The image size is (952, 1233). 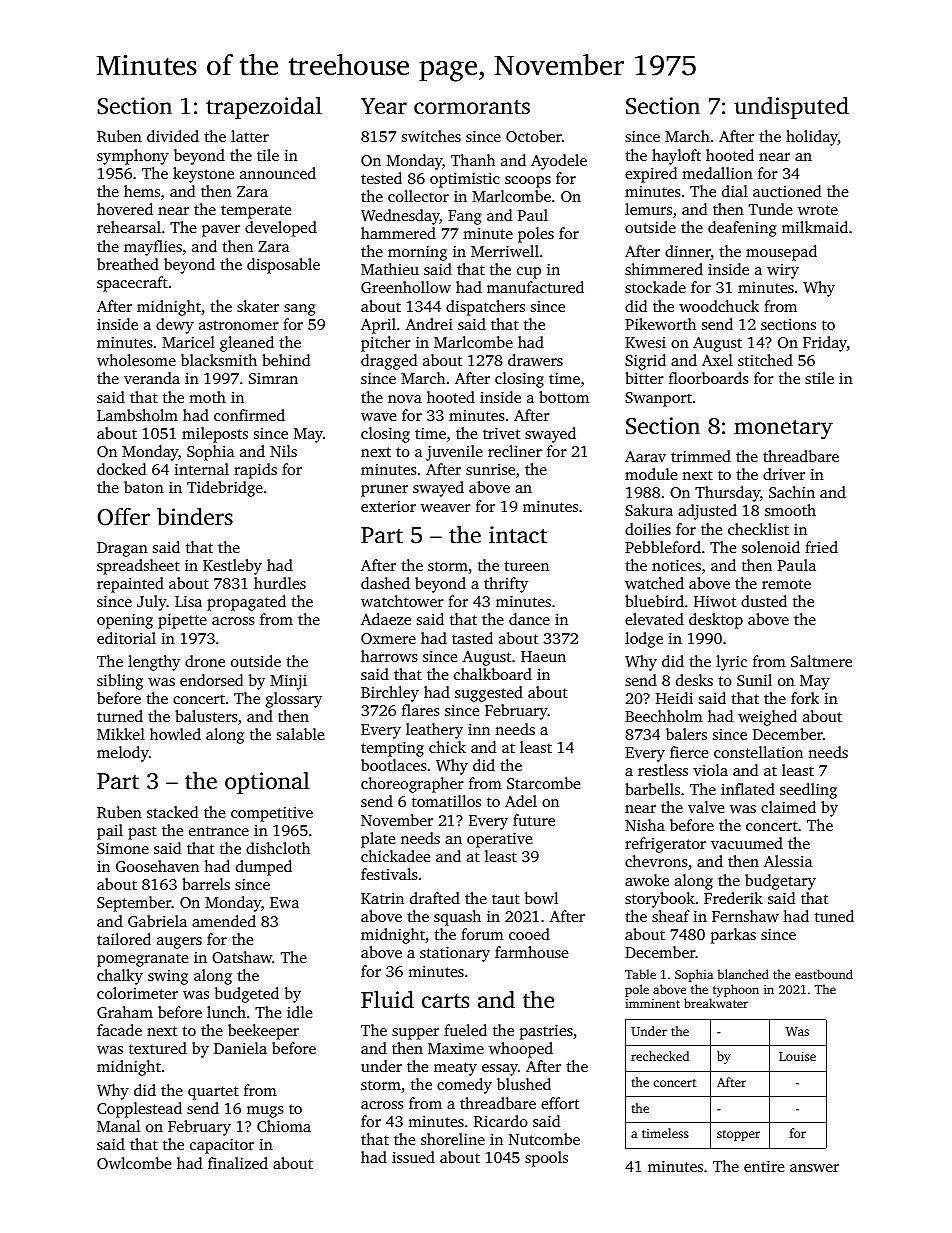 I want to click on facade, so click(x=119, y=1030).
